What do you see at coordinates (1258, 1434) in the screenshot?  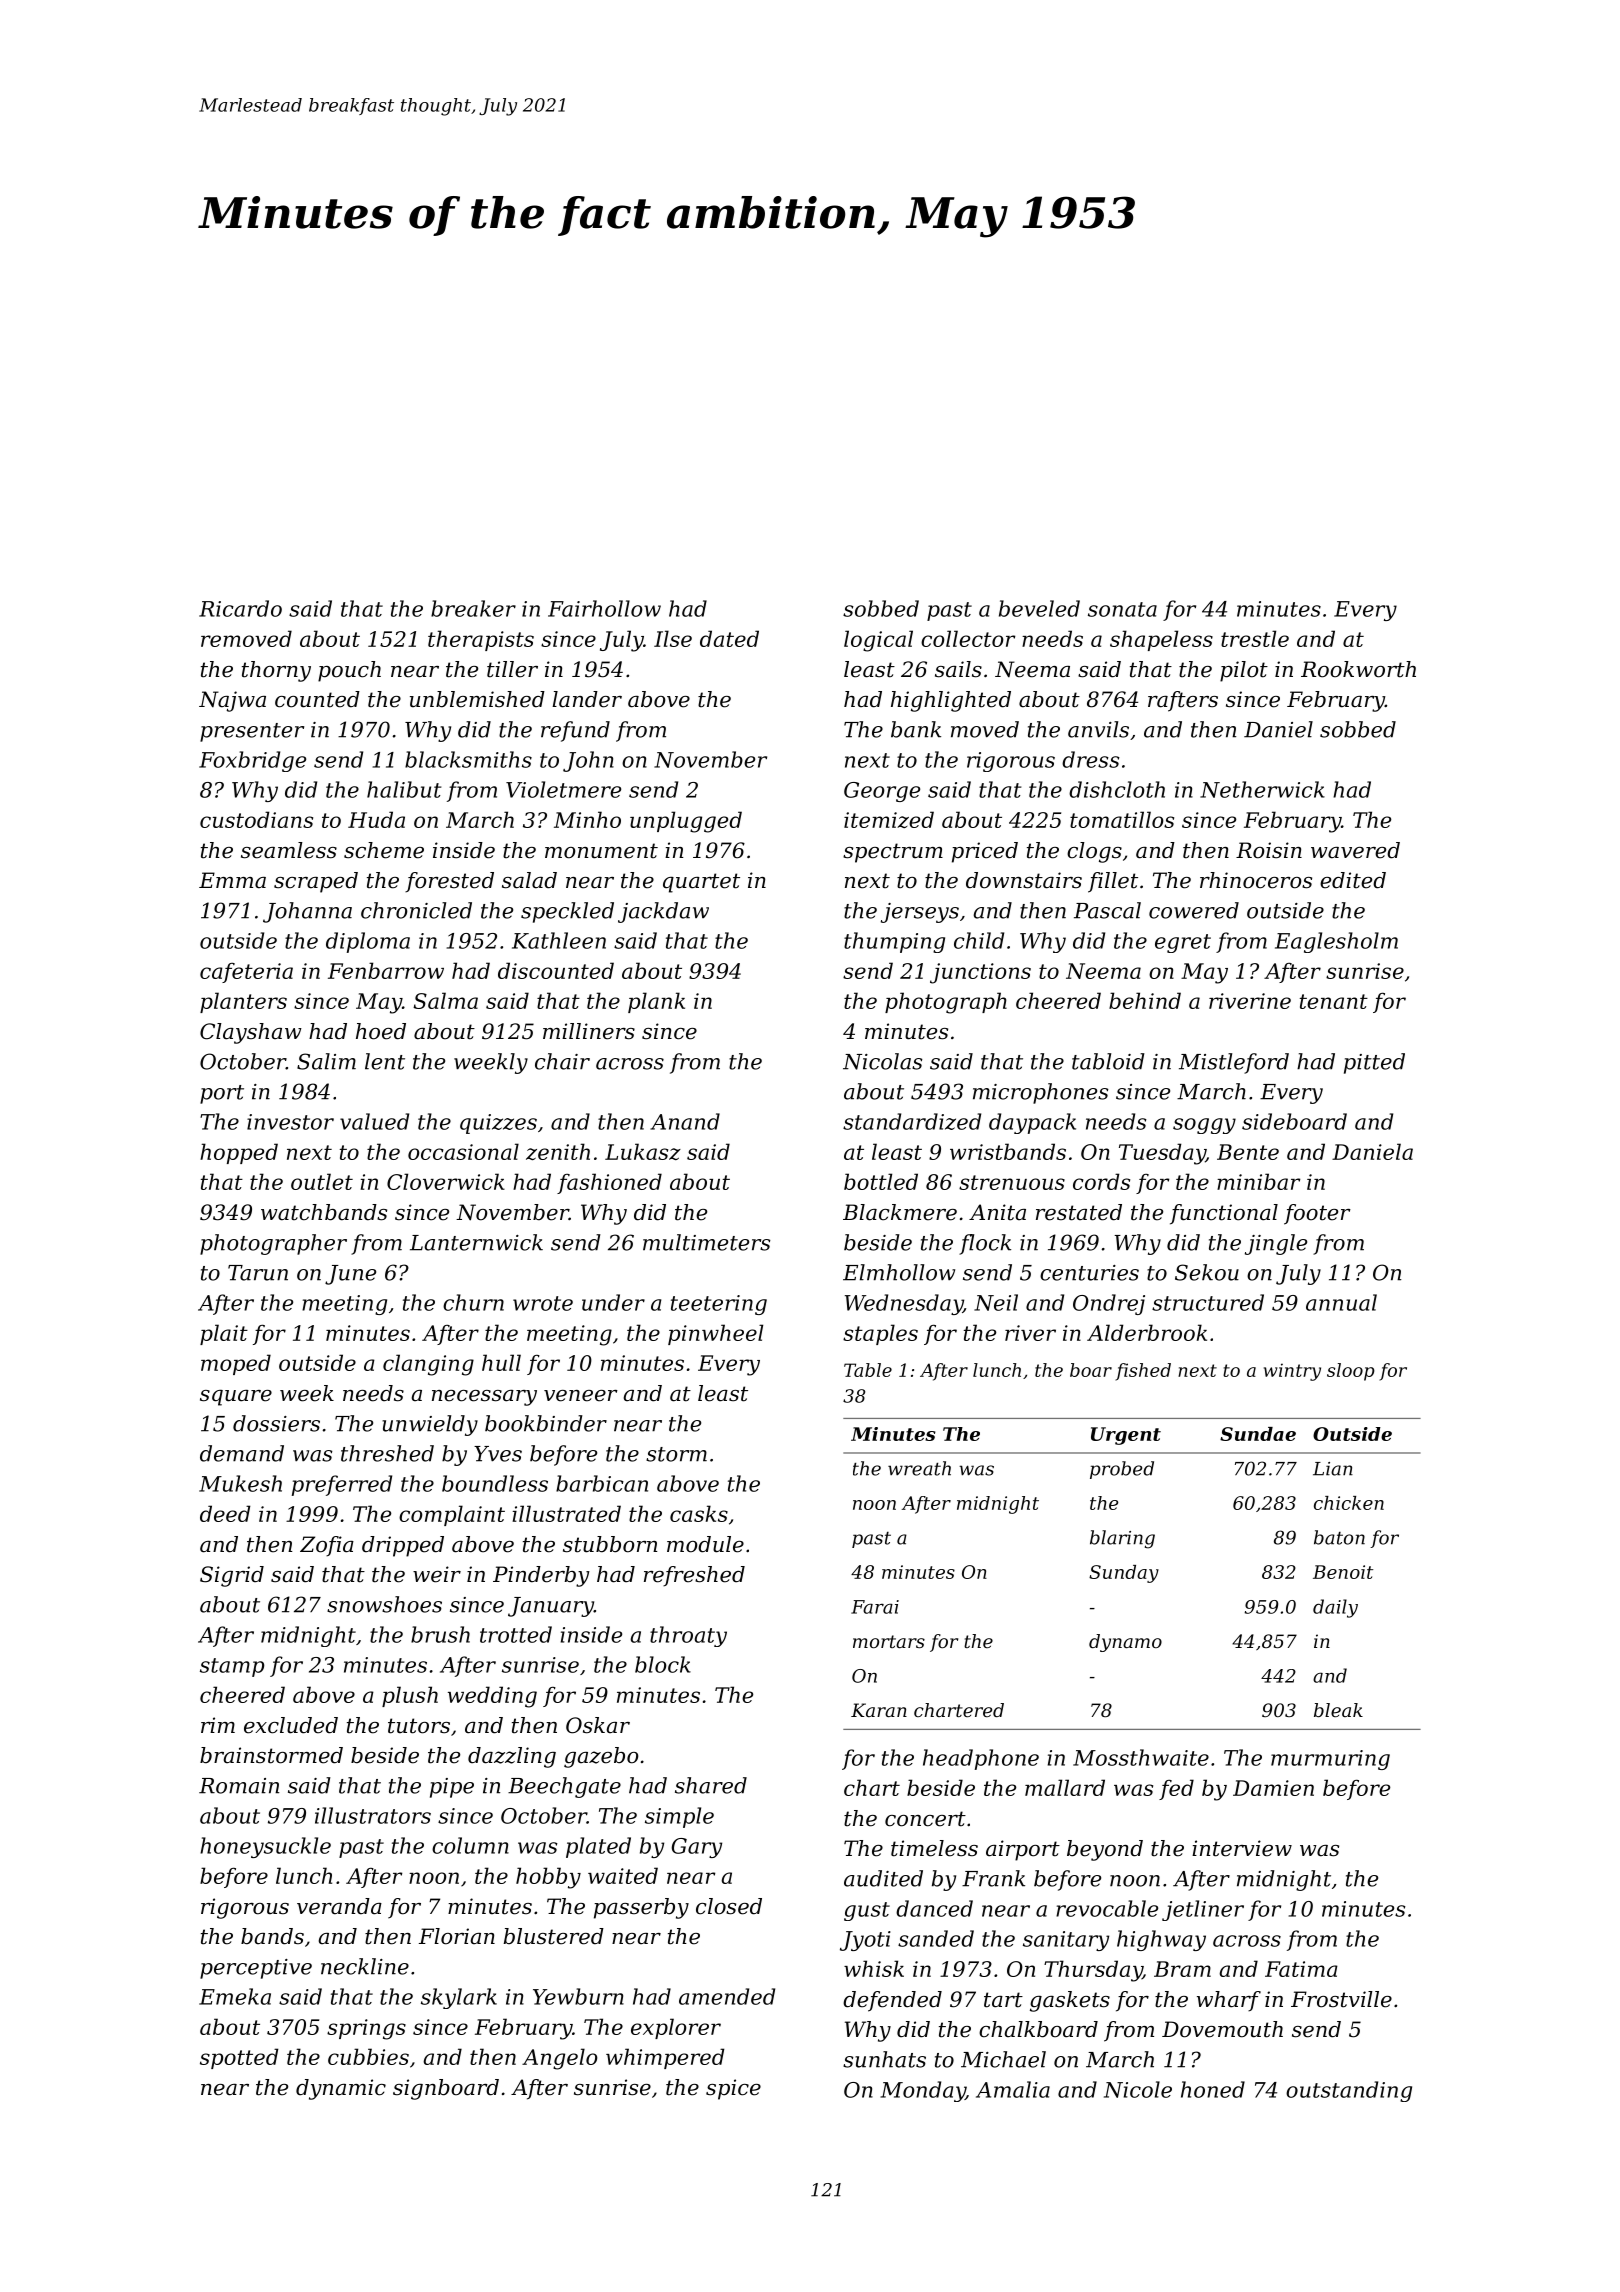 I see `Sundae` at bounding box center [1258, 1434].
